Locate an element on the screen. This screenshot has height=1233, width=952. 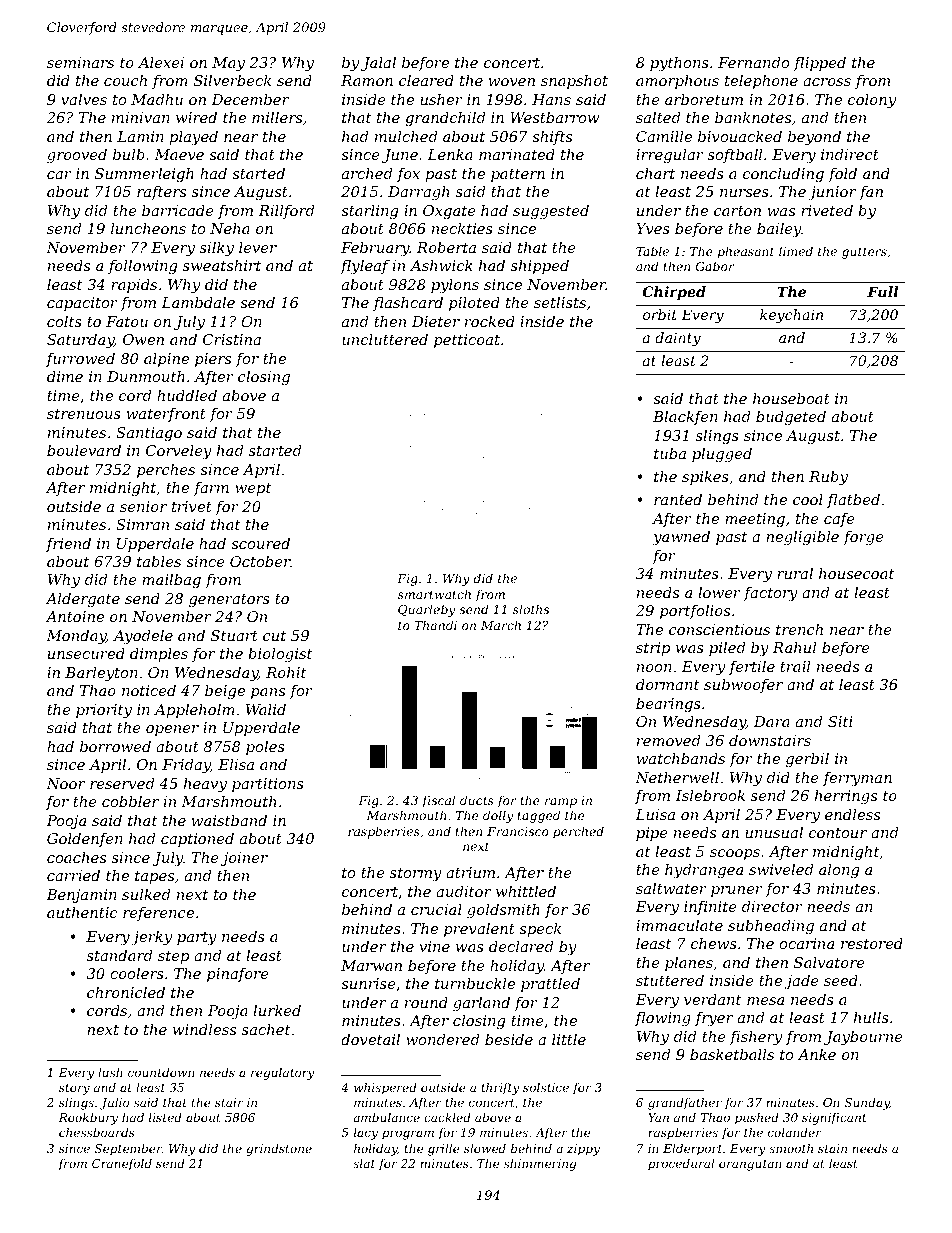
unusual is located at coordinates (774, 832).
